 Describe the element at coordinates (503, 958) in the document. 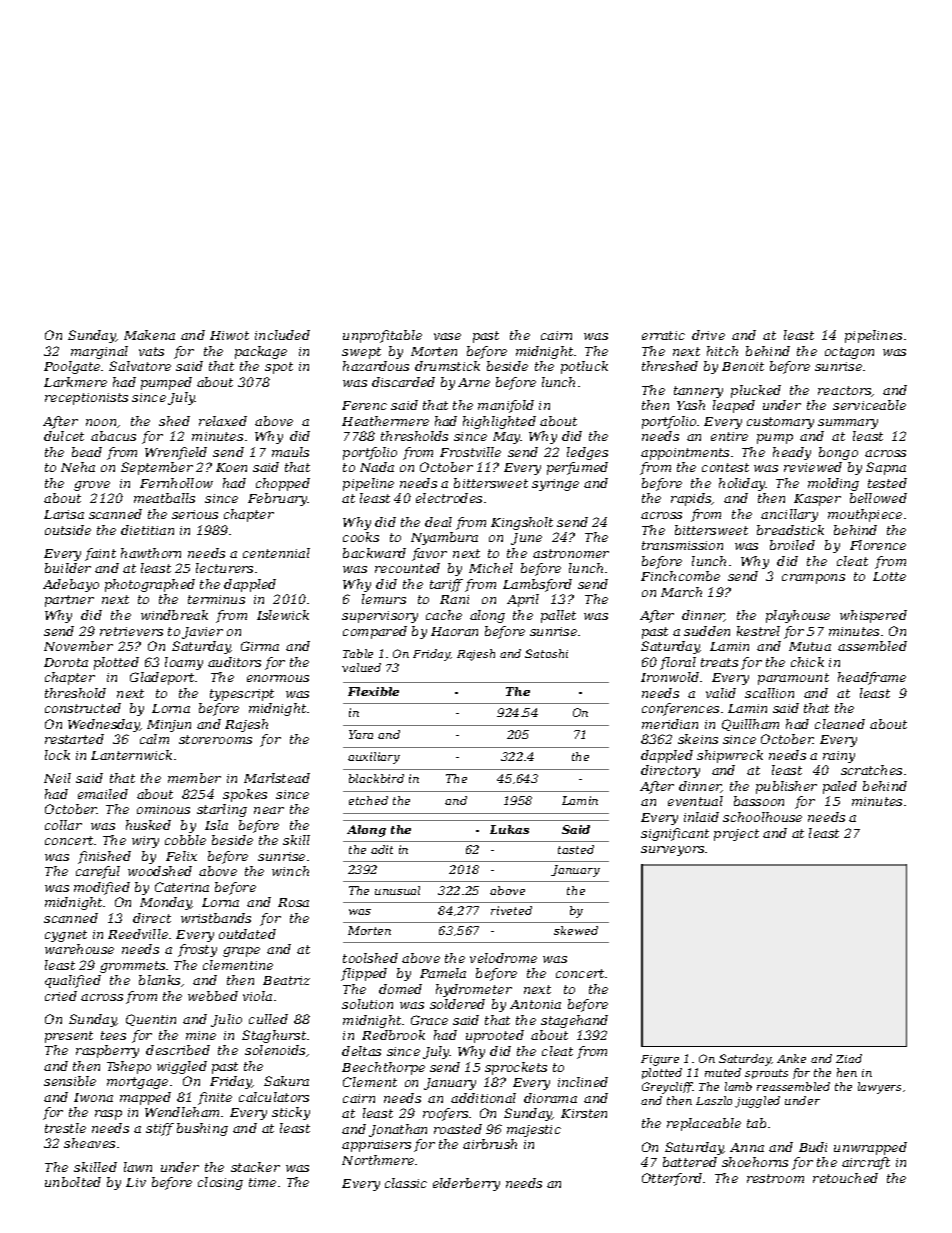

I see `velodrome` at that location.
